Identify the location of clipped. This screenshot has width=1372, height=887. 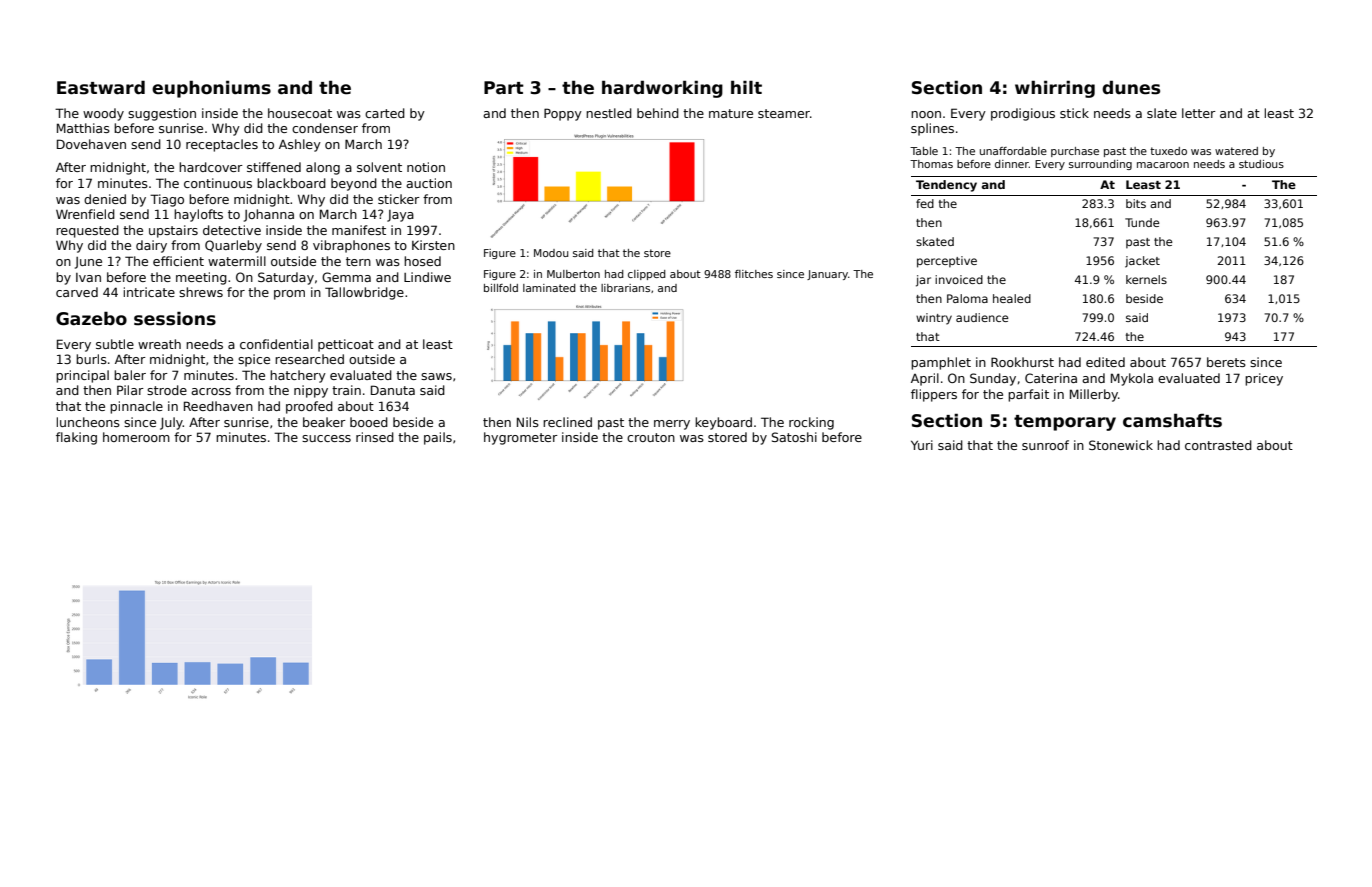
(647, 275).
